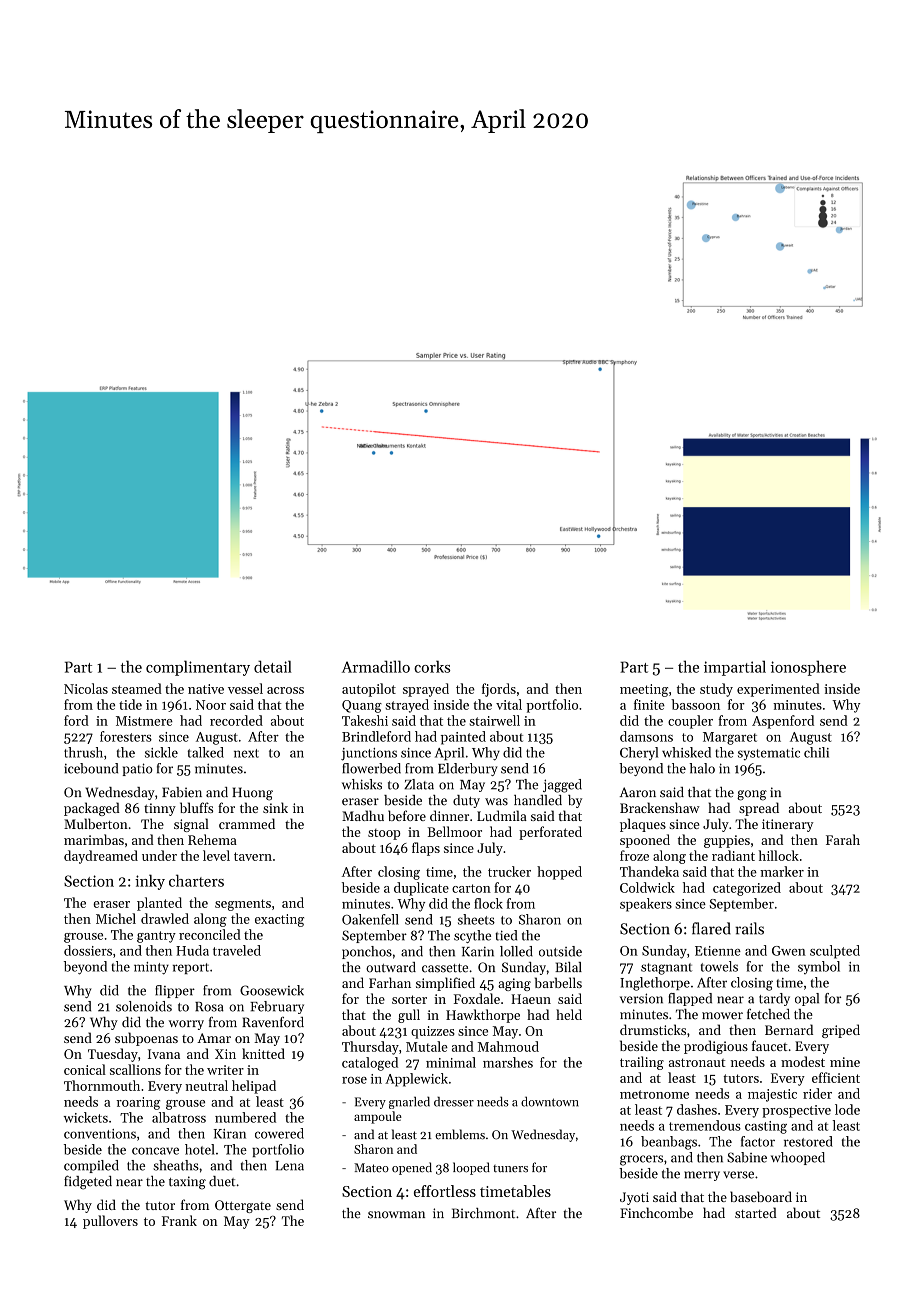 The image size is (924, 1308). Describe the element at coordinates (647, 887) in the document. I see `Coldwick` at that location.
